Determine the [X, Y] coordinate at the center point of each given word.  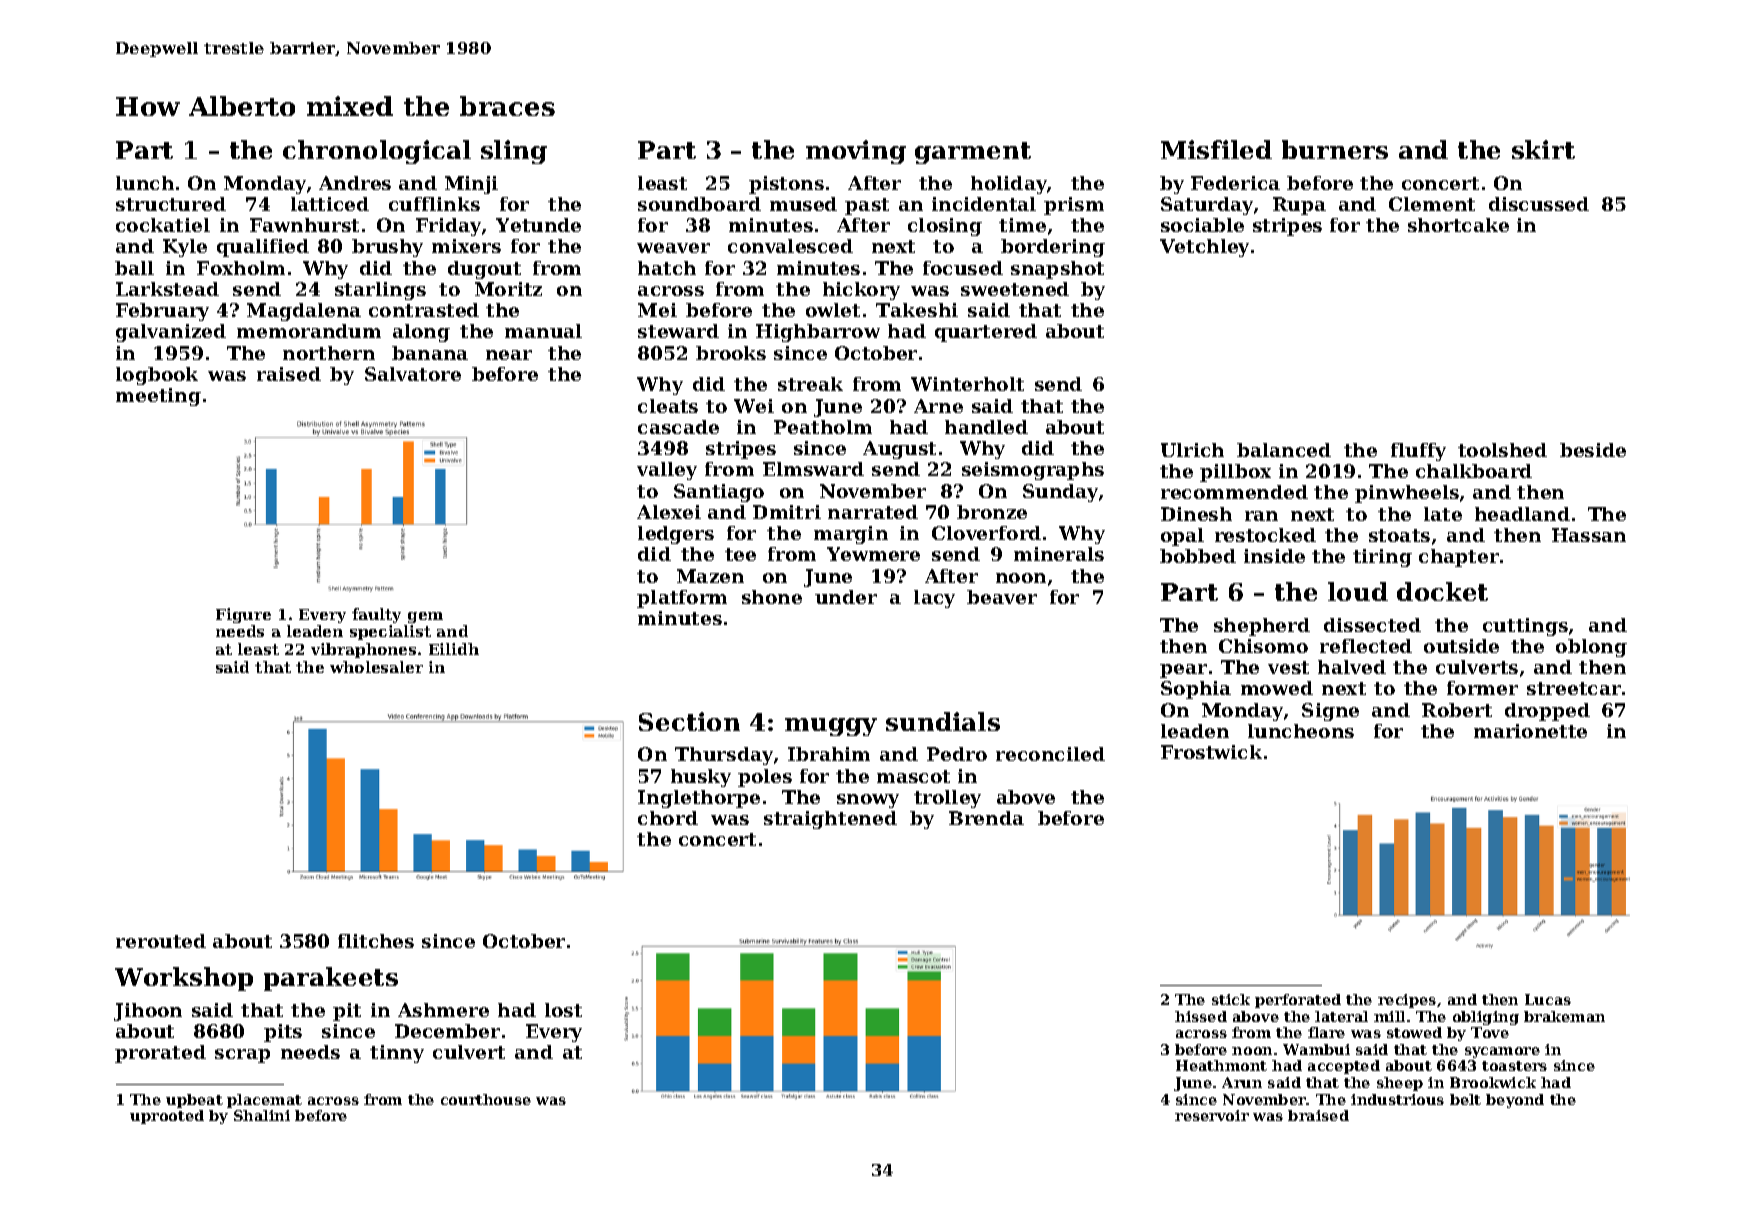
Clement [1432, 204]
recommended [1234, 492]
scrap [242, 1056]
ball [134, 268]
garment [973, 153]
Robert [1457, 710]
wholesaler [376, 667]
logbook [157, 376]
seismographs [1033, 471]
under [846, 597]
